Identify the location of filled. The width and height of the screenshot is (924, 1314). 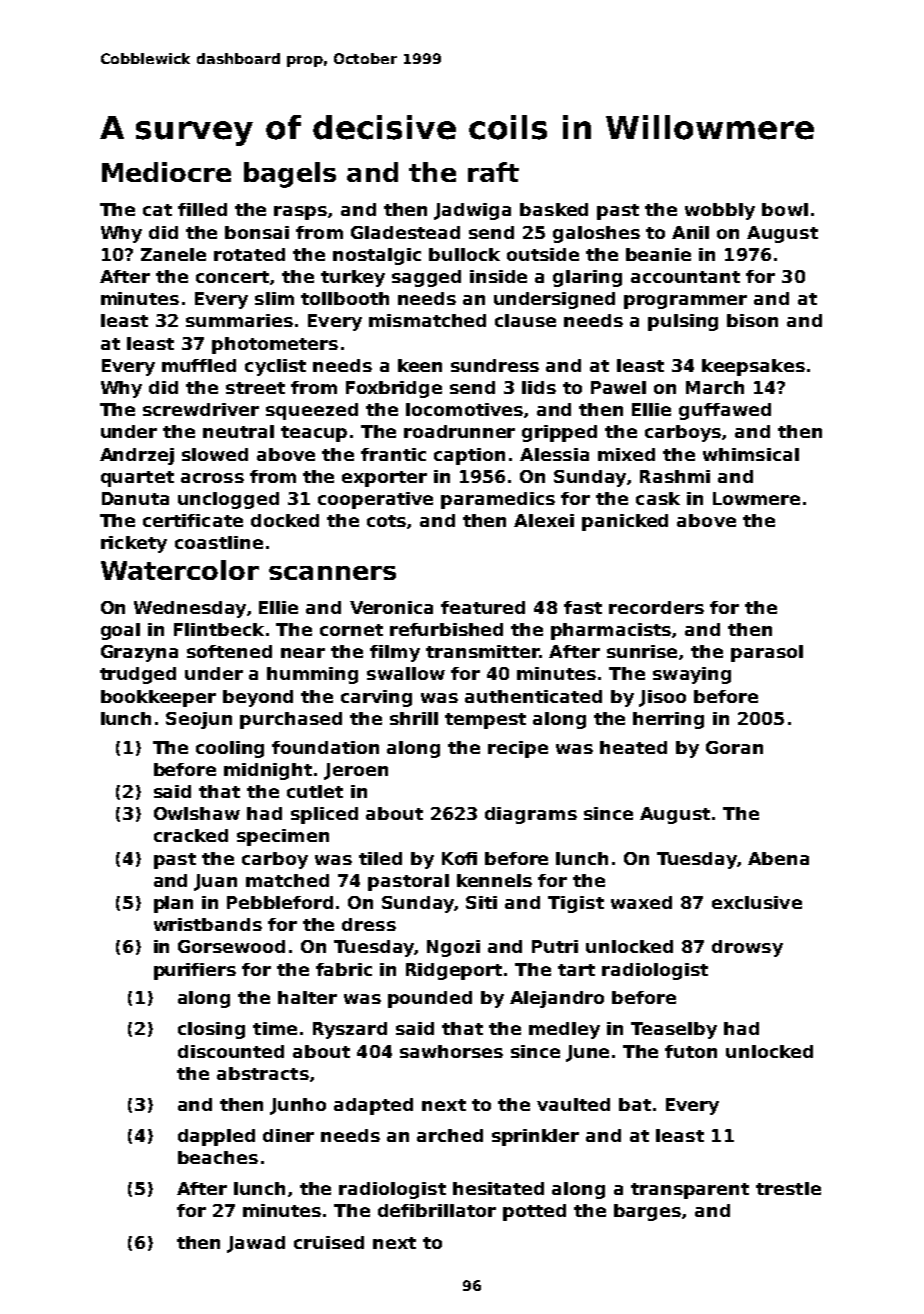
(202, 209).
